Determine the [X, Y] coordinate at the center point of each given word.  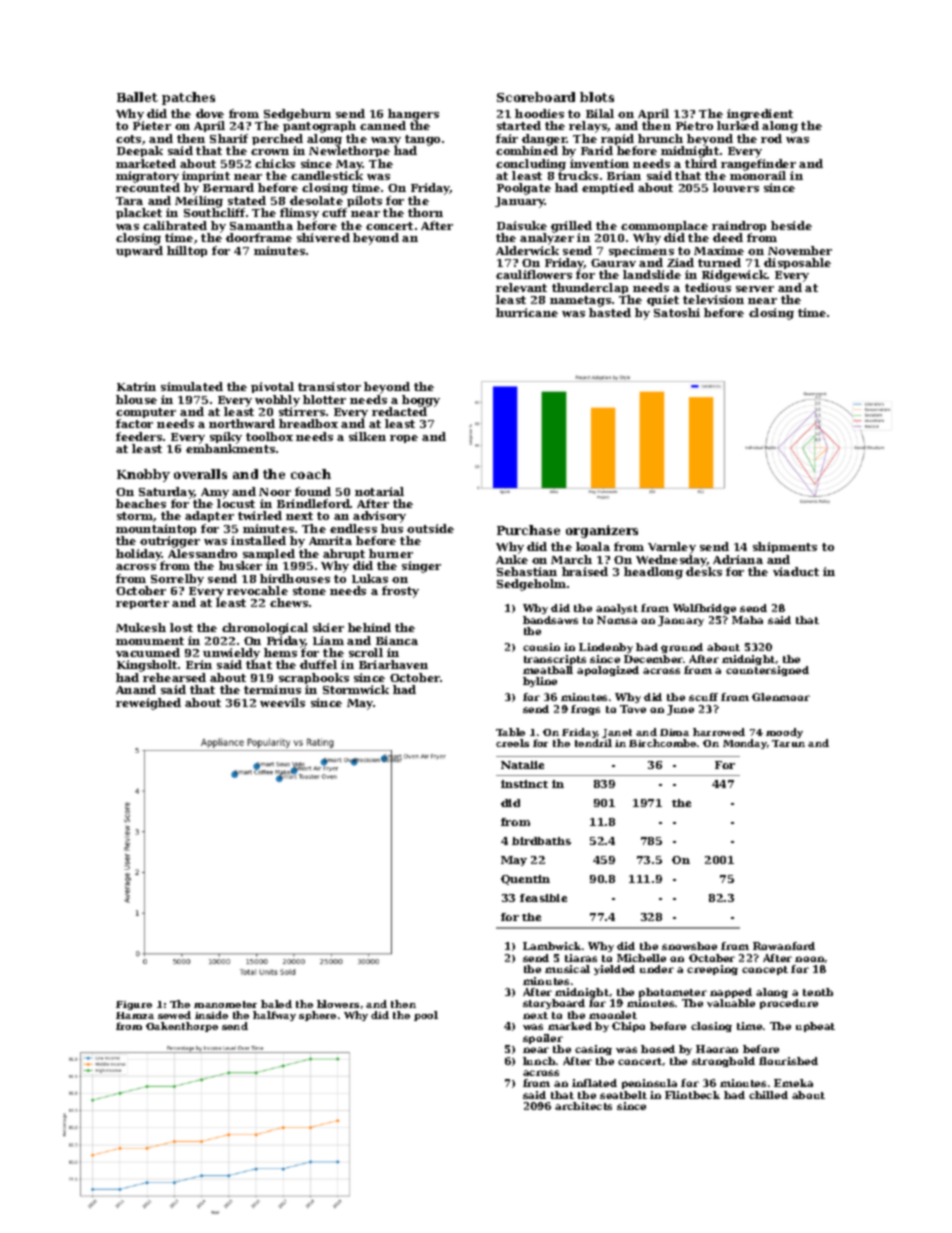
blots [597, 97]
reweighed [148, 704]
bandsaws [550, 620]
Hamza [135, 1015]
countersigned [767, 671]
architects [583, 1106]
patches [188, 98]
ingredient [760, 115]
